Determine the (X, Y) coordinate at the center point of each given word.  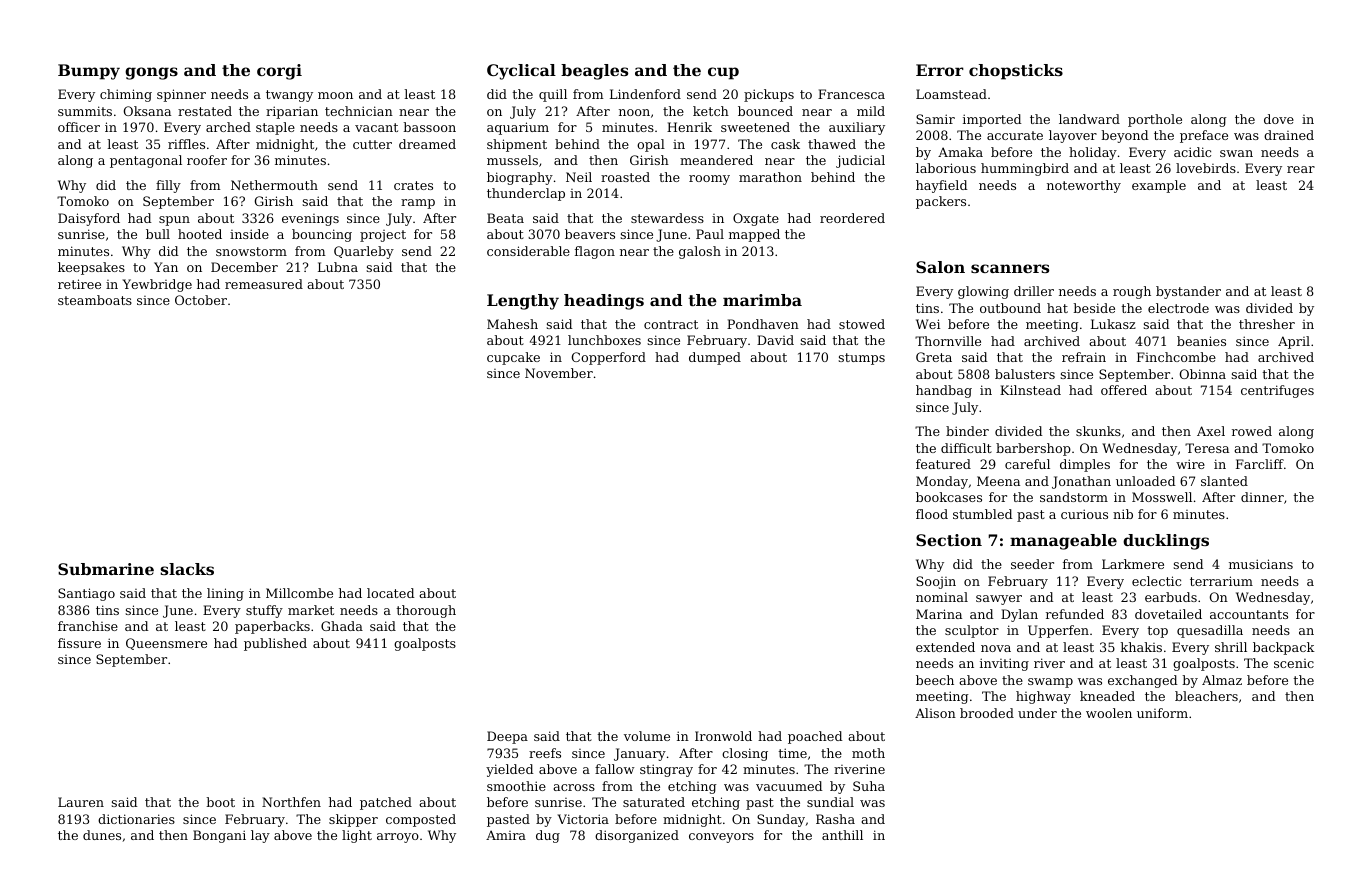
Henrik (689, 127)
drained (1289, 135)
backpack (1284, 648)
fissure (79, 643)
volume (647, 736)
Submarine (106, 569)
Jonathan (1081, 482)
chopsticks (1016, 72)
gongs (151, 73)
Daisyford (89, 219)
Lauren (81, 802)
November (559, 373)
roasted (625, 177)
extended (945, 647)
